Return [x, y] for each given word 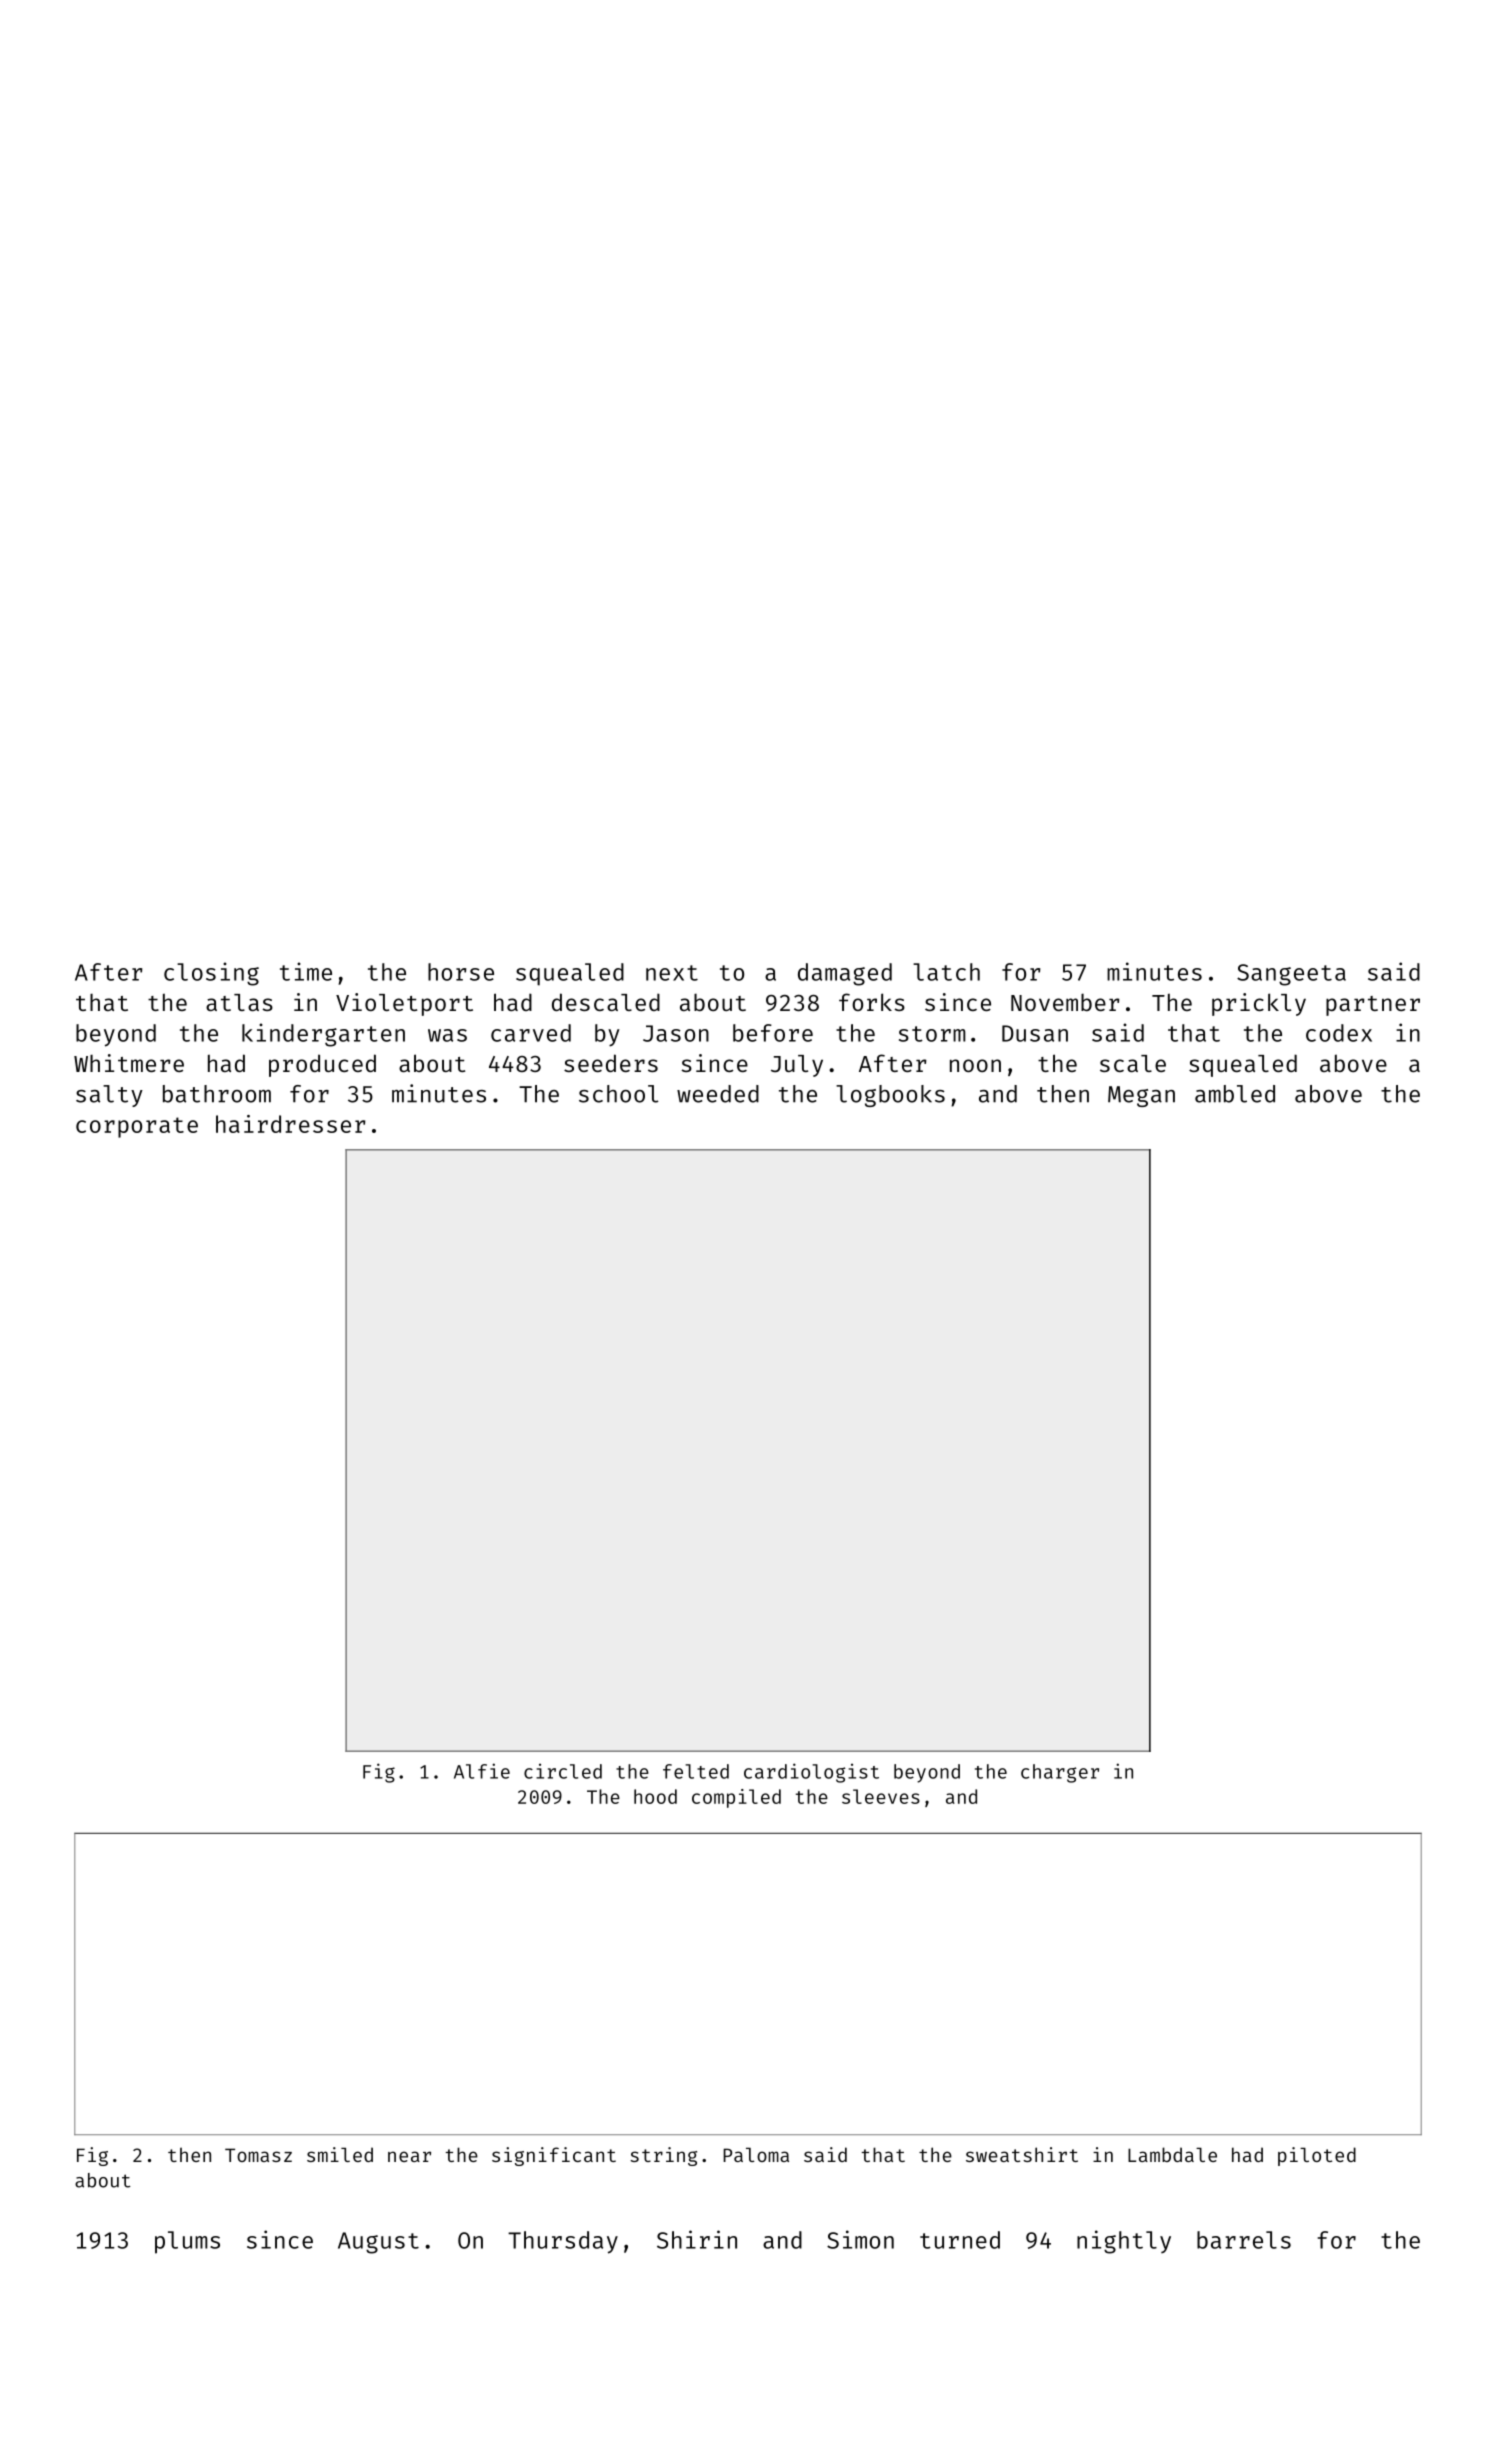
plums [187, 2242]
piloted [1317, 2156]
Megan [1141, 1096]
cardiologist [811, 1773]
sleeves [881, 1796]
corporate [137, 1127]
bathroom [217, 1094]
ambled [1235, 1094]
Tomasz [258, 2155]
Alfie [482, 1771]
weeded [718, 1094]
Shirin [697, 2239]
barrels [1244, 2240]
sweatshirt [1022, 2154]
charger [1060, 1773]
